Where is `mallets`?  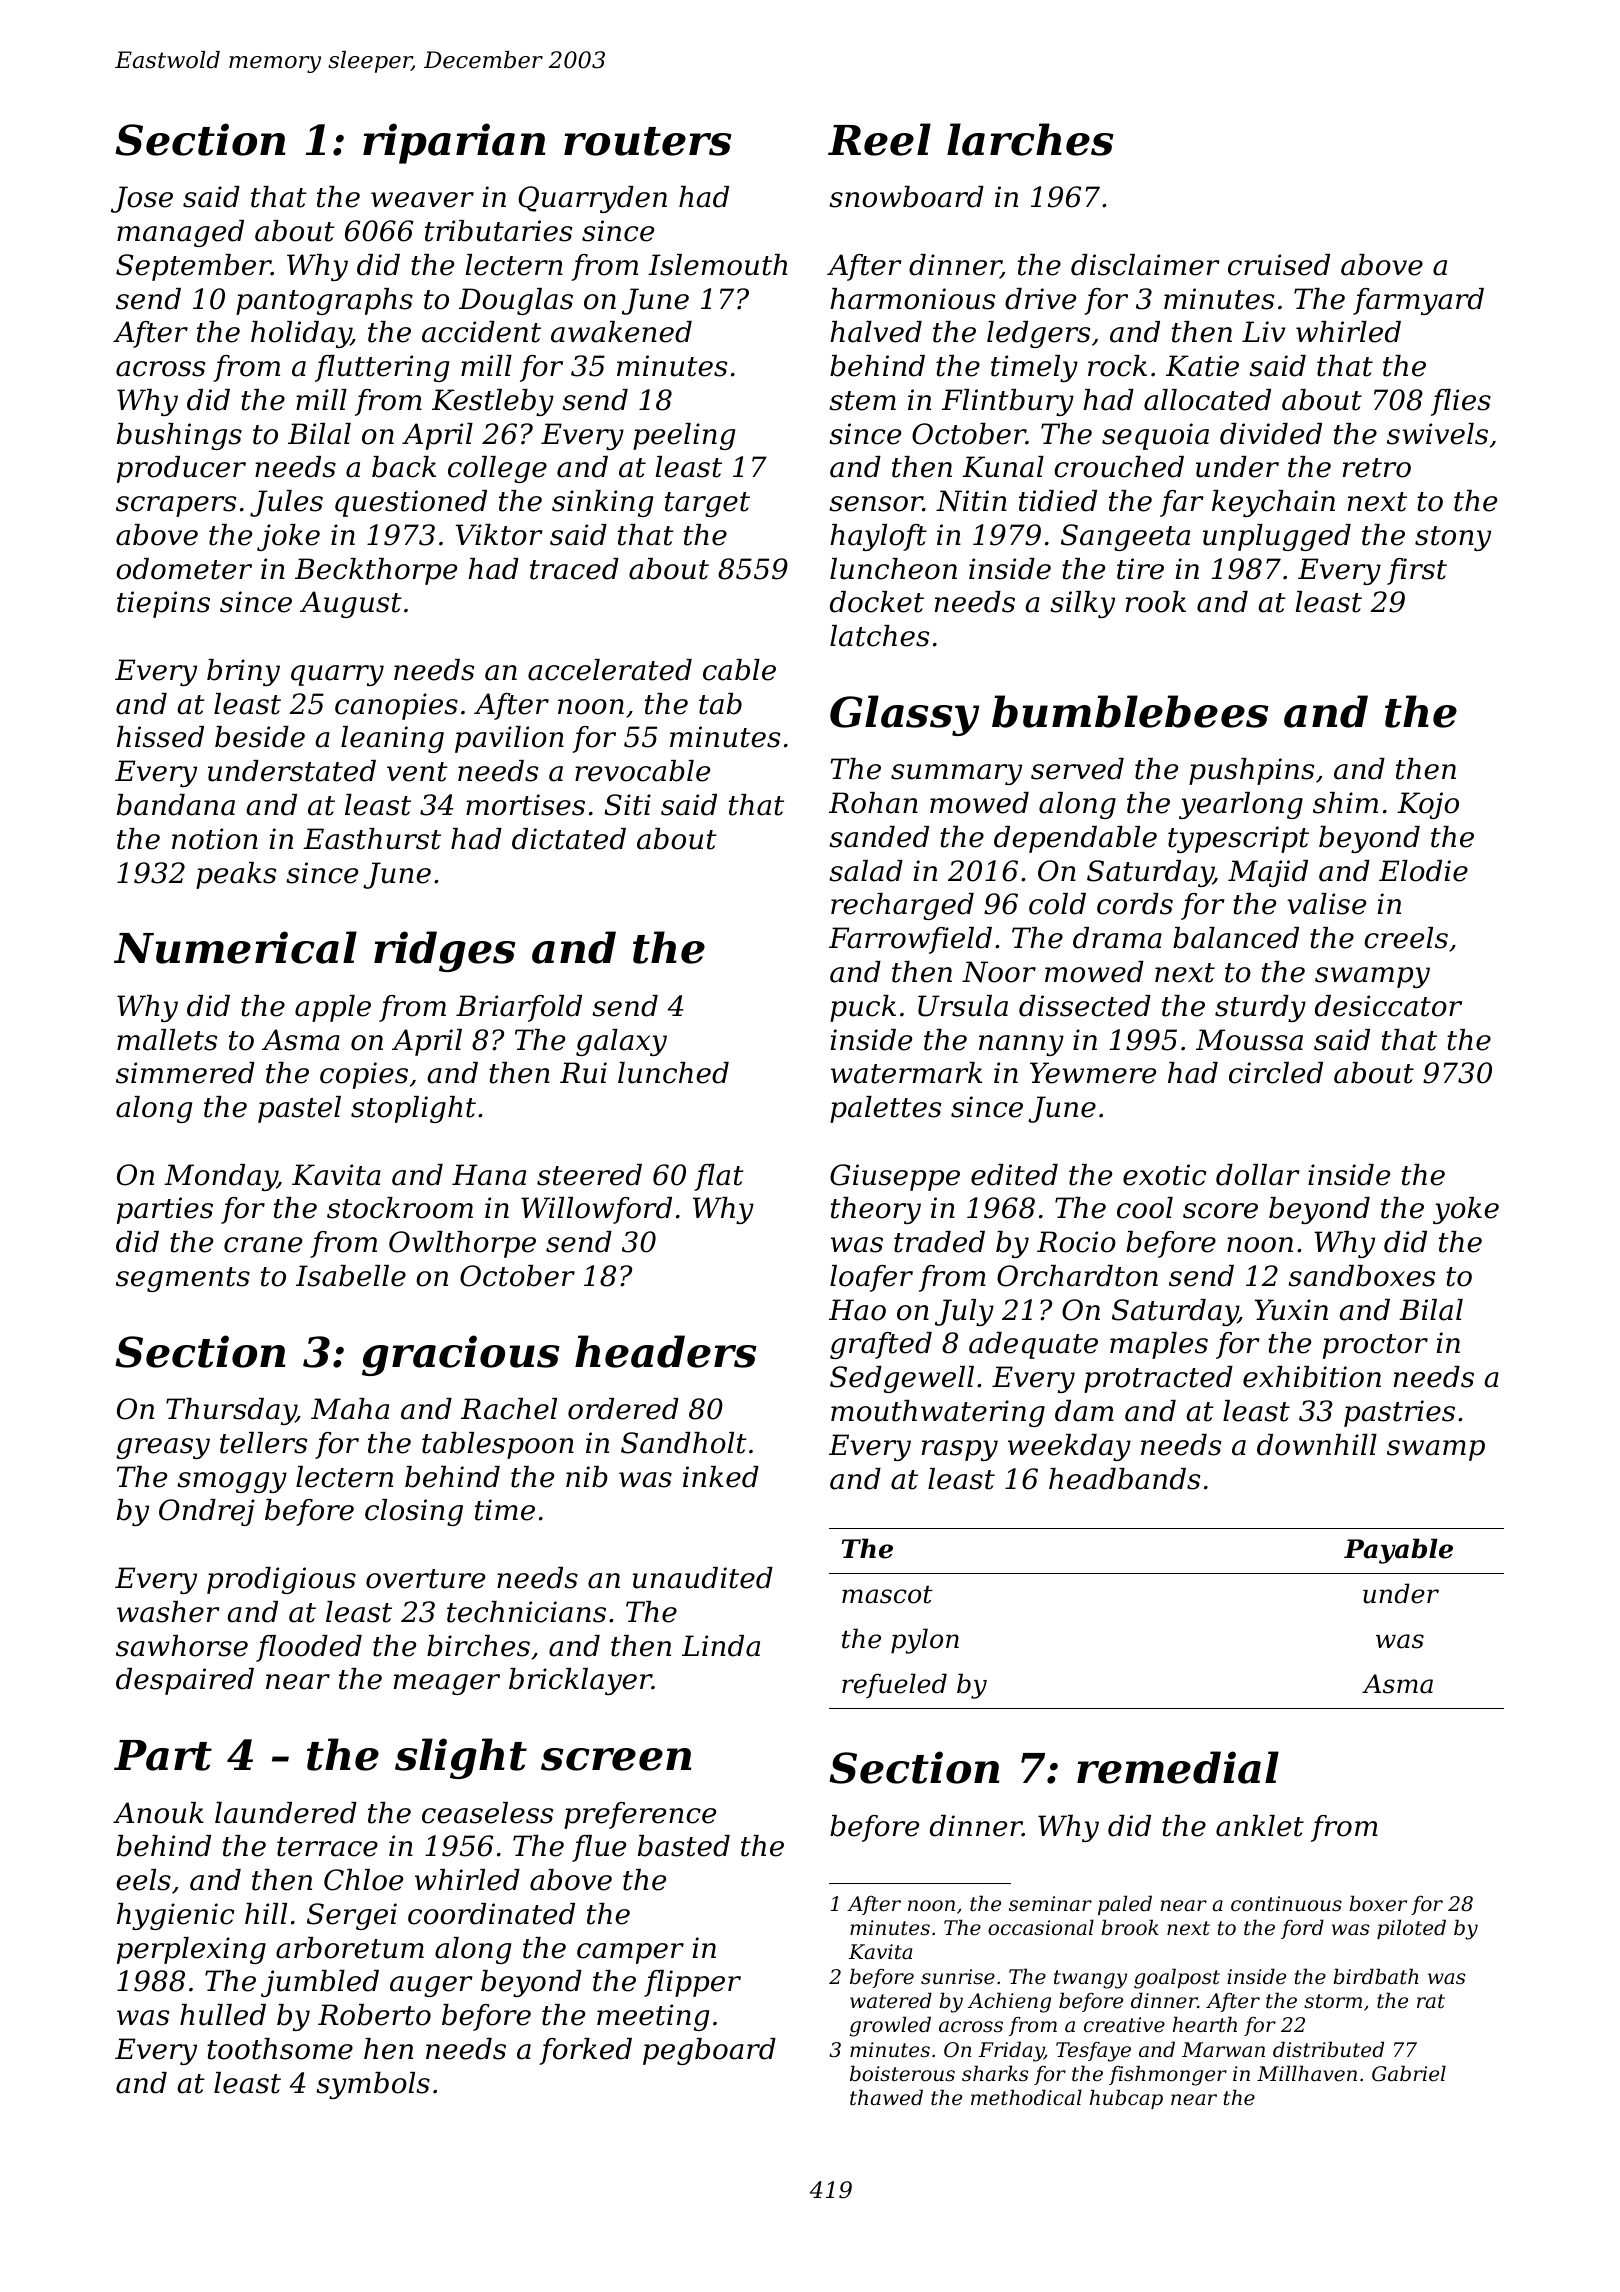 mallets is located at coordinates (167, 1040).
